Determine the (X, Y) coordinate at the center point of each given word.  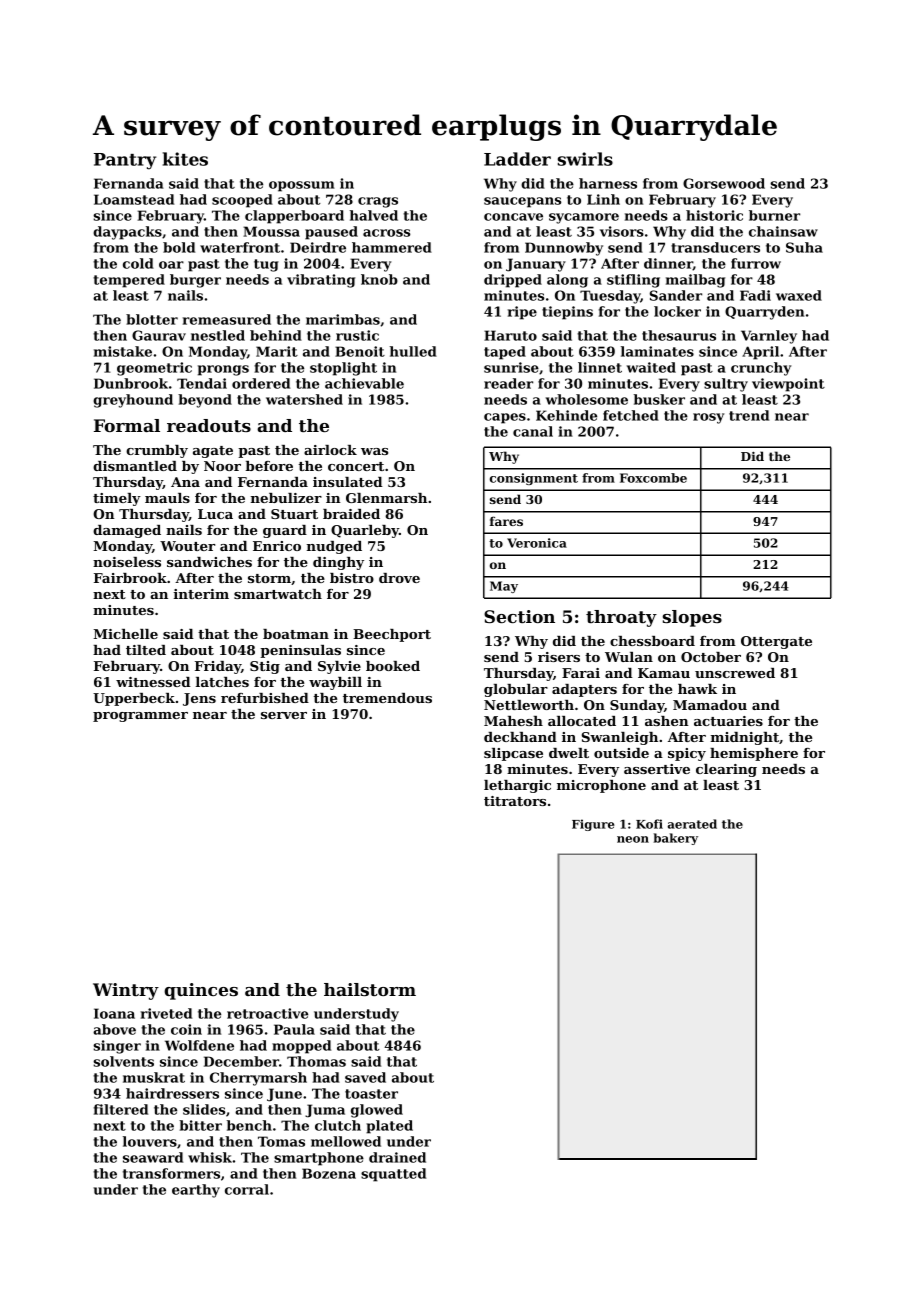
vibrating (321, 281)
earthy (196, 1191)
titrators (515, 801)
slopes (692, 618)
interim (201, 594)
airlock (330, 450)
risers (559, 657)
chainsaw (783, 231)
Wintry (126, 991)
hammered (392, 247)
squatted (393, 1175)
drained (397, 1157)
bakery (676, 839)
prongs (223, 370)
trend (749, 415)
